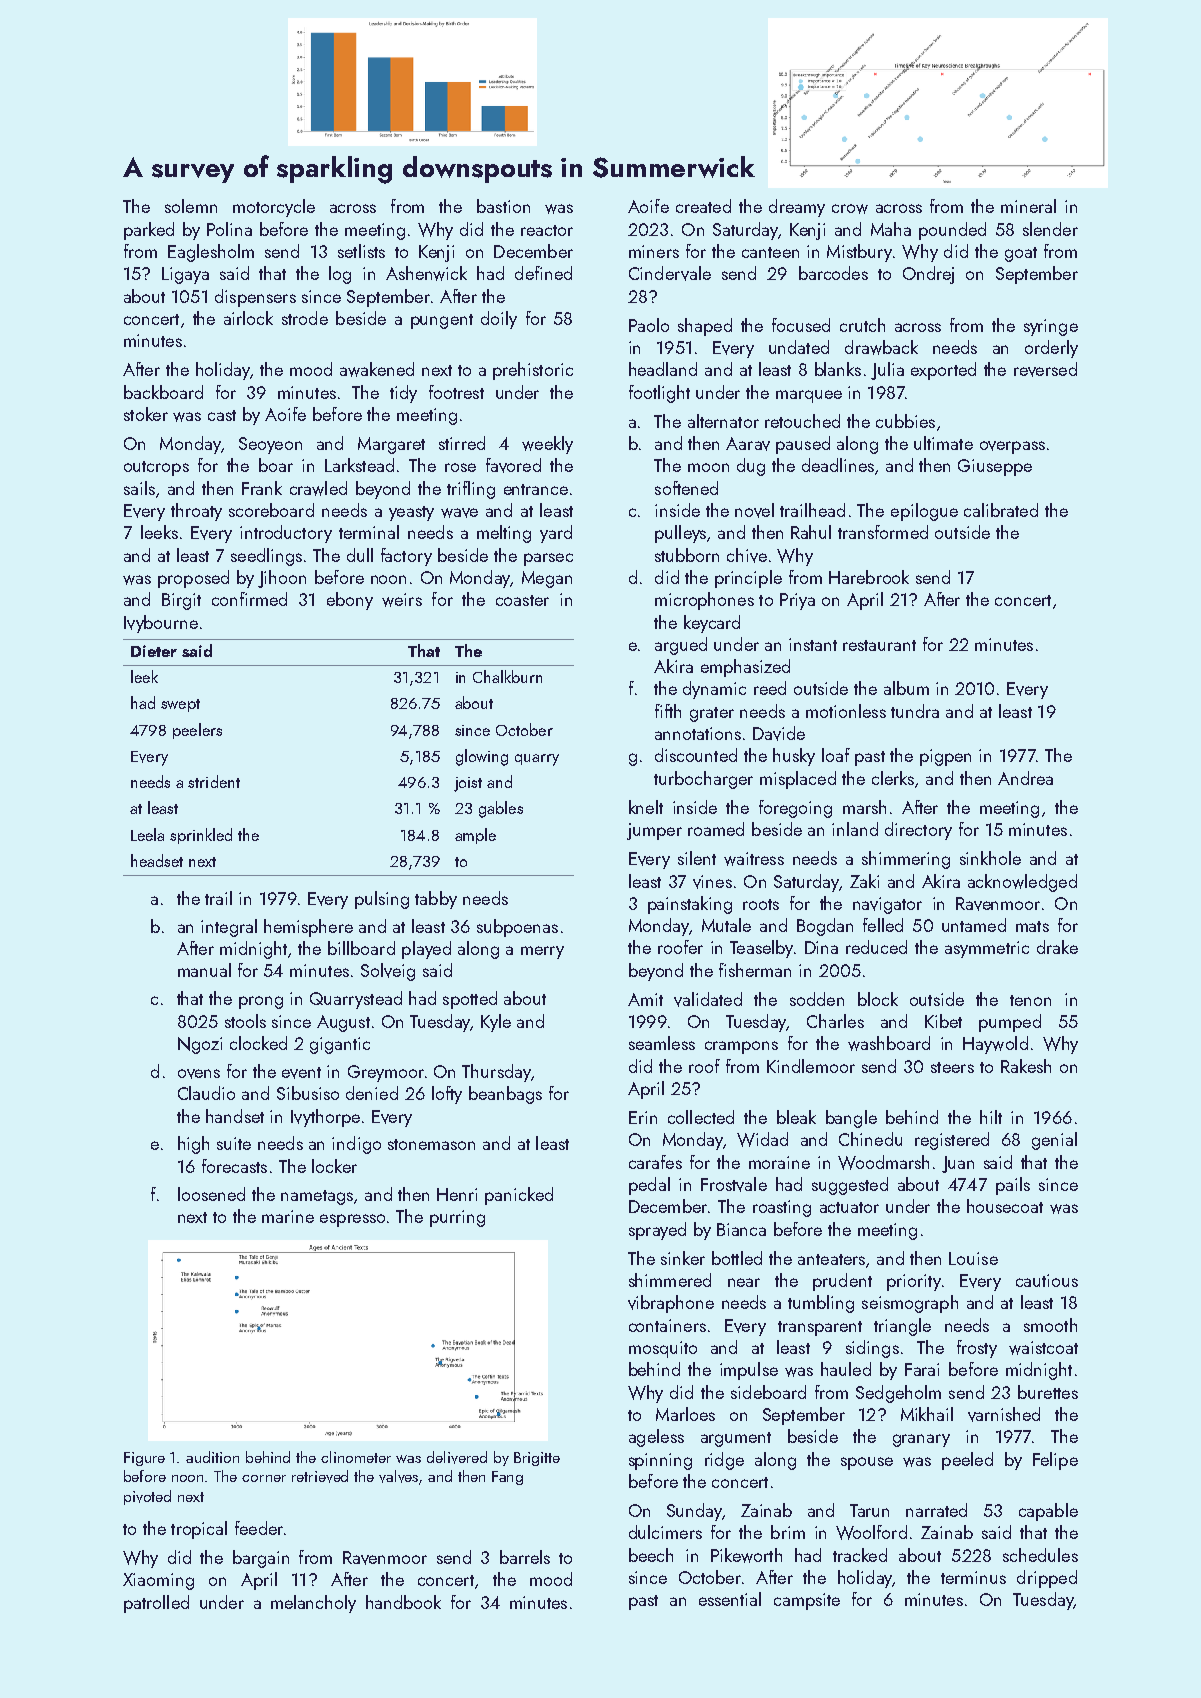  I want to click on argued, so click(681, 646).
